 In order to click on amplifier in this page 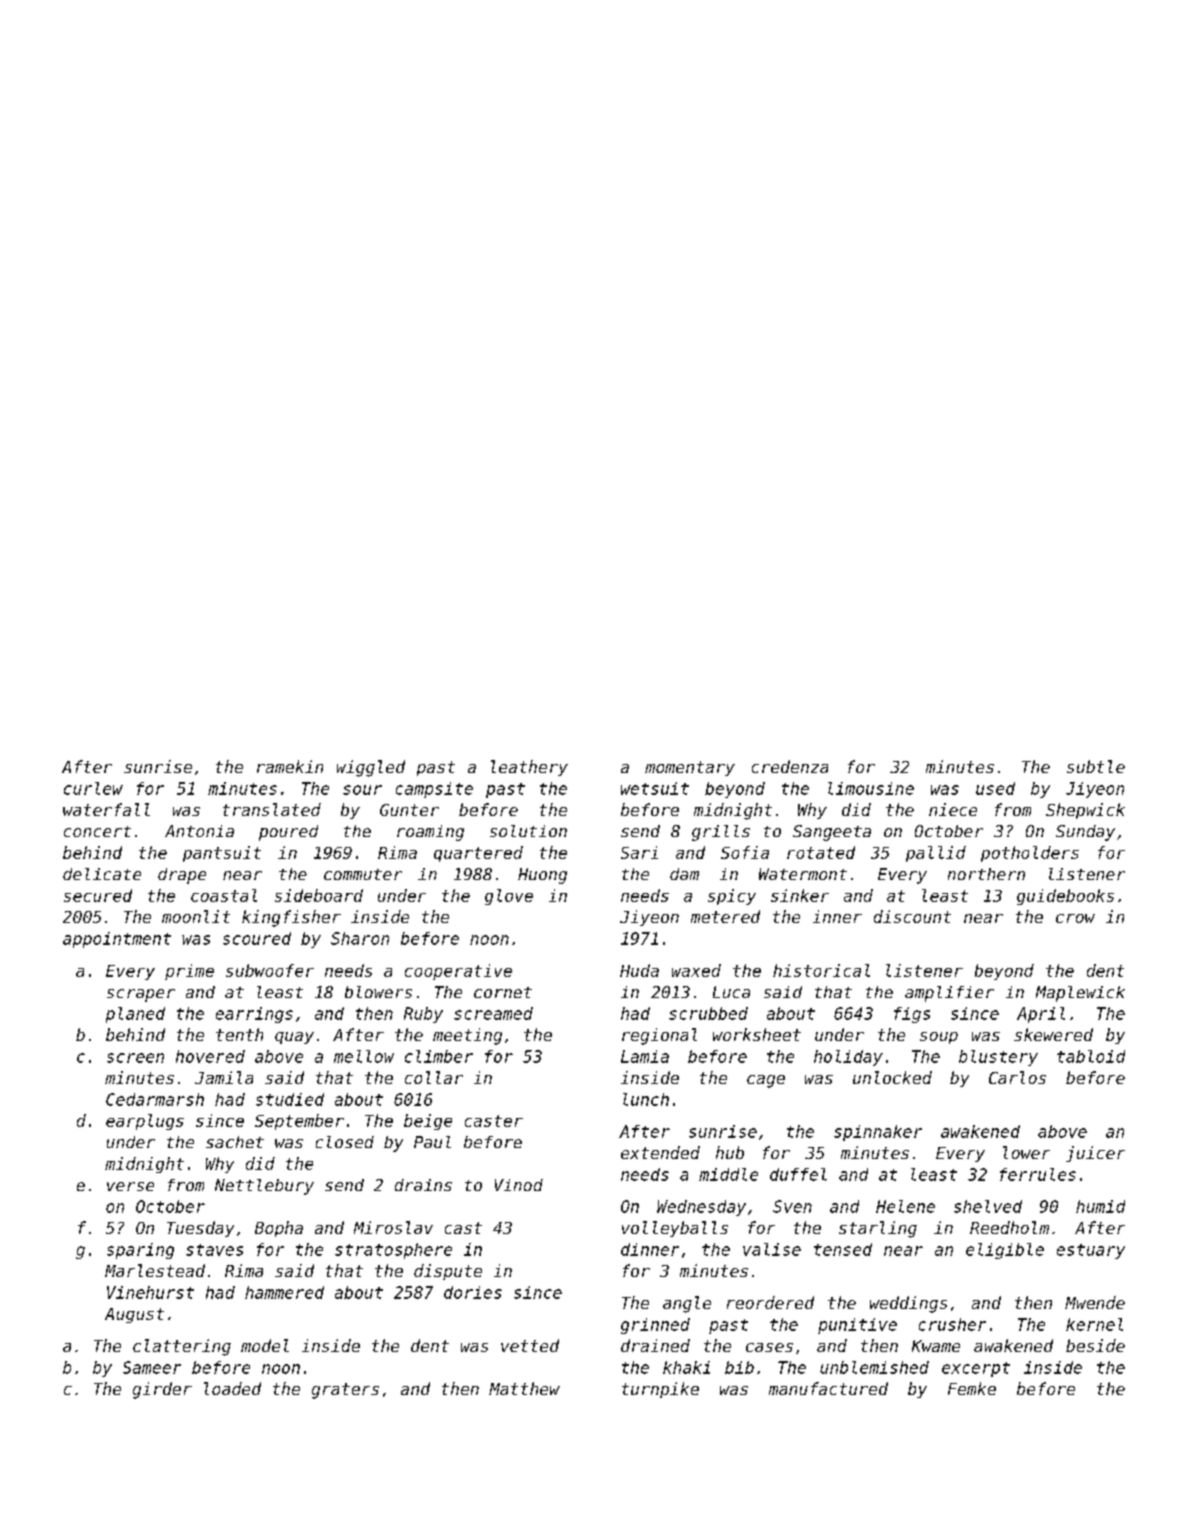, I will do `click(949, 994)`.
